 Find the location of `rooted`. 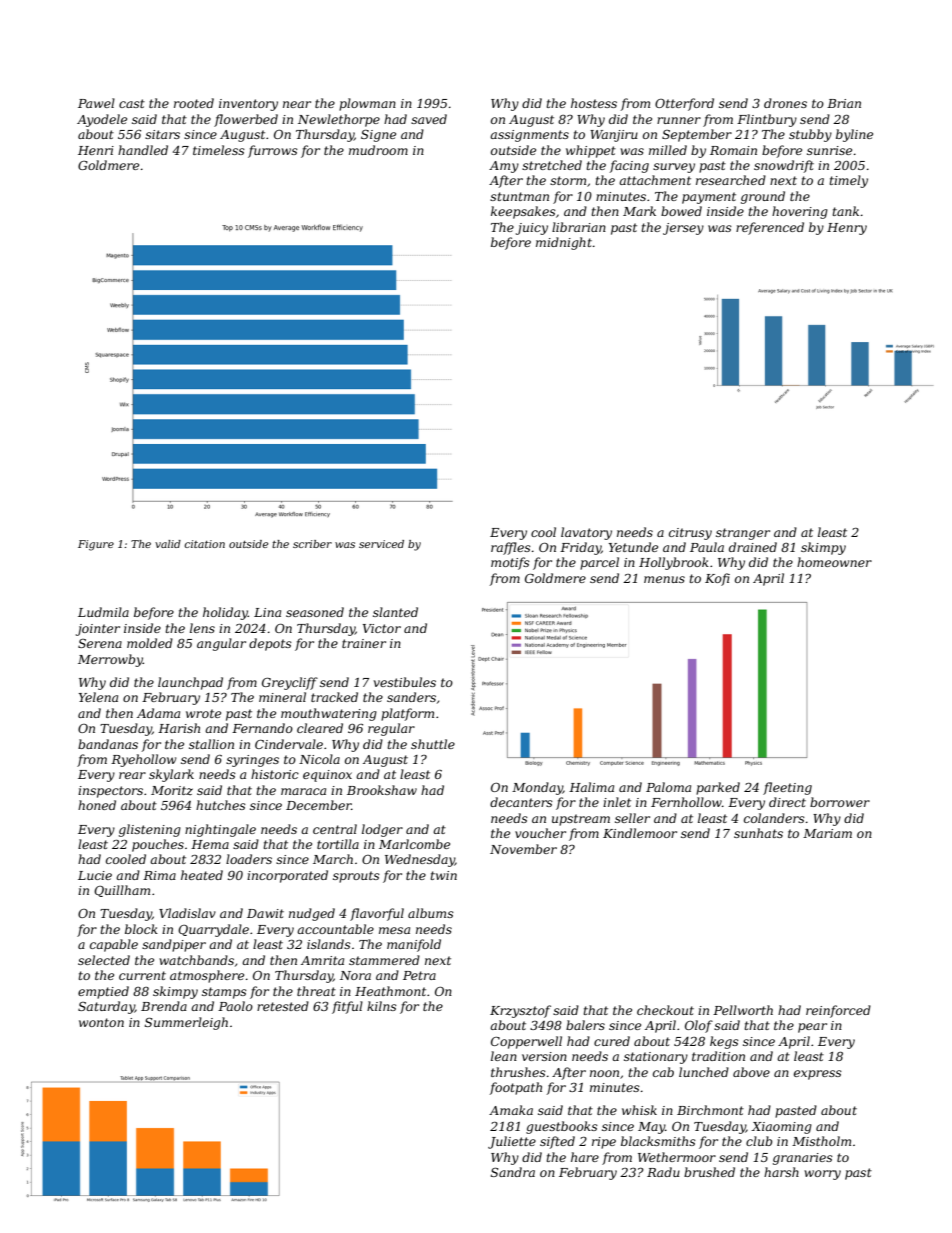

rooted is located at coordinates (194, 103).
